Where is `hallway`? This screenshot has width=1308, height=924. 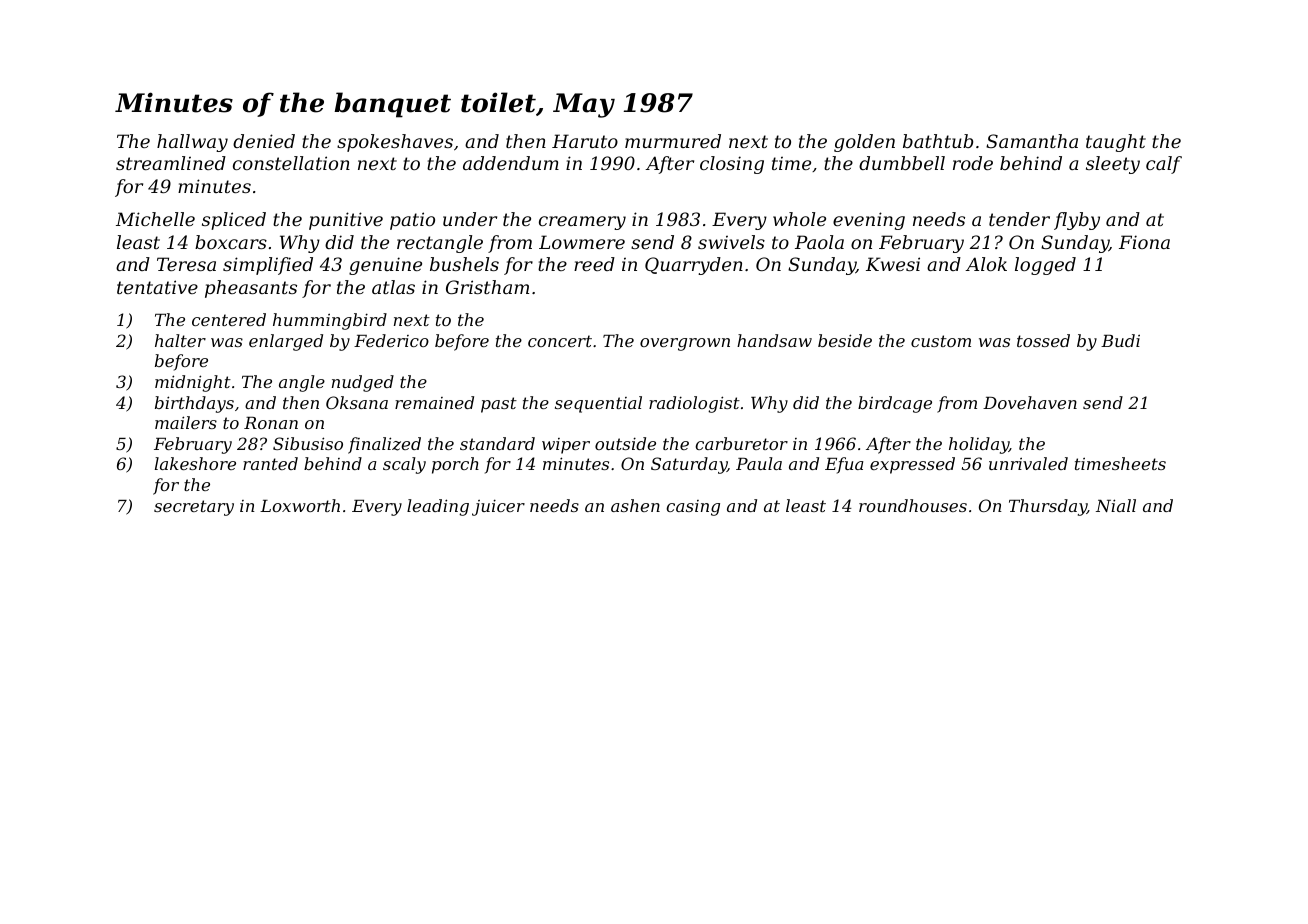
hallway is located at coordinates (192, 143).
